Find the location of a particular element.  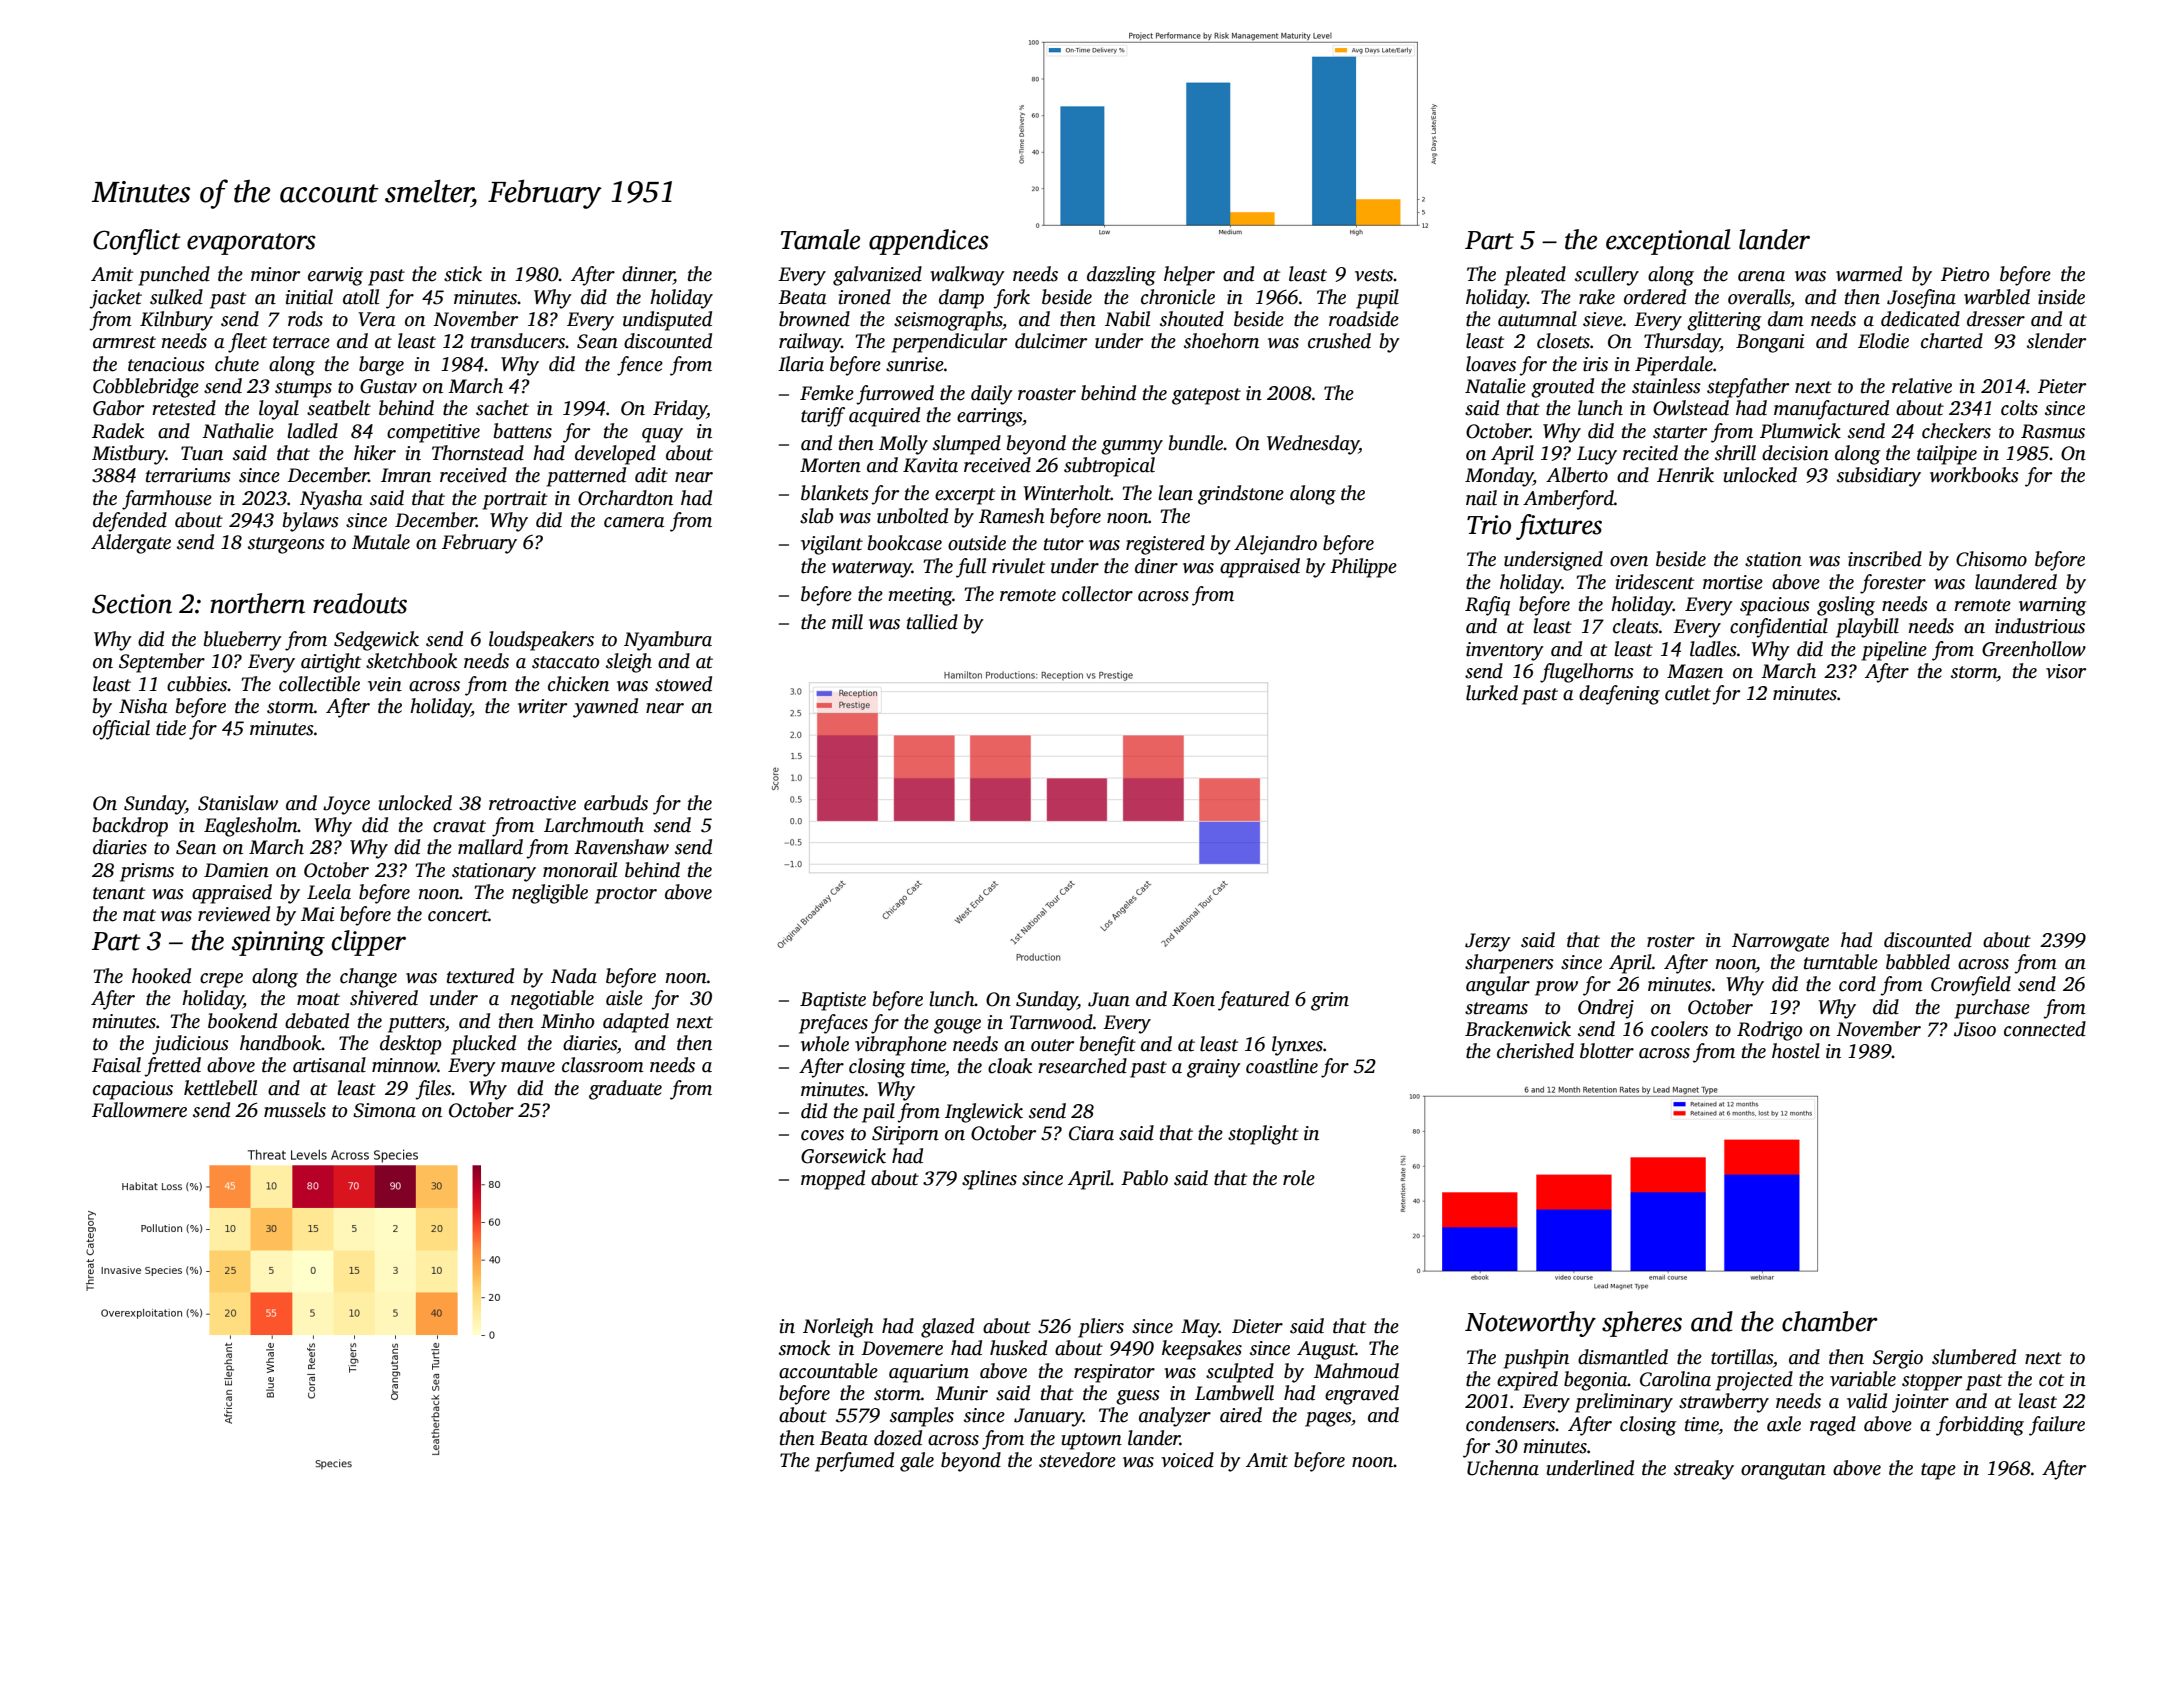

glazed is located at coordinates (947, 1328).
